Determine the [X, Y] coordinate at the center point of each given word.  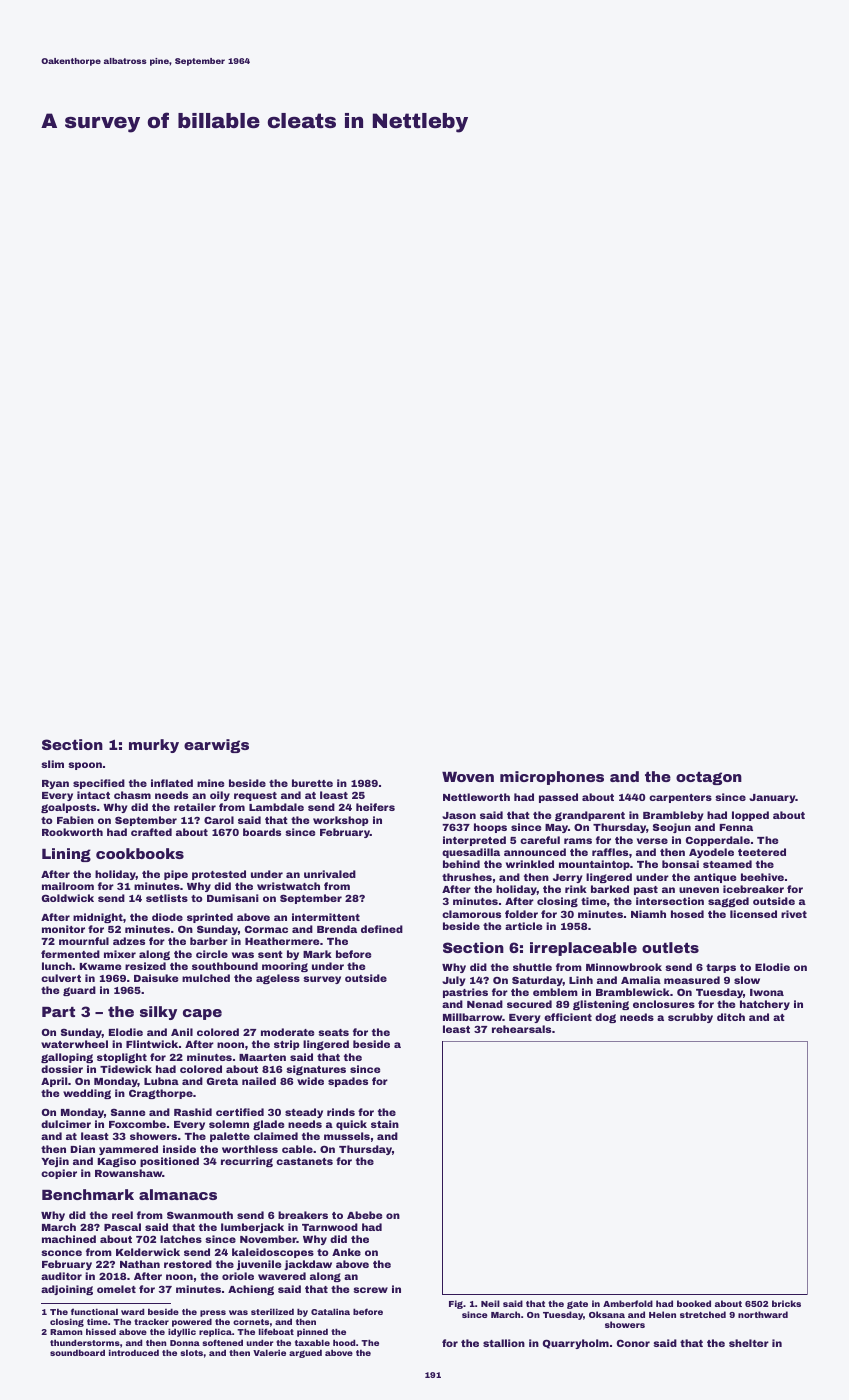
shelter [749, 1343]
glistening [601, 1005]
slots [191, 1352]
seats [333, 1032]
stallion [504, 1343]
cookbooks [140, 853]
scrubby [690, 1018]
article [523, 926]
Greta [222, 1081]
